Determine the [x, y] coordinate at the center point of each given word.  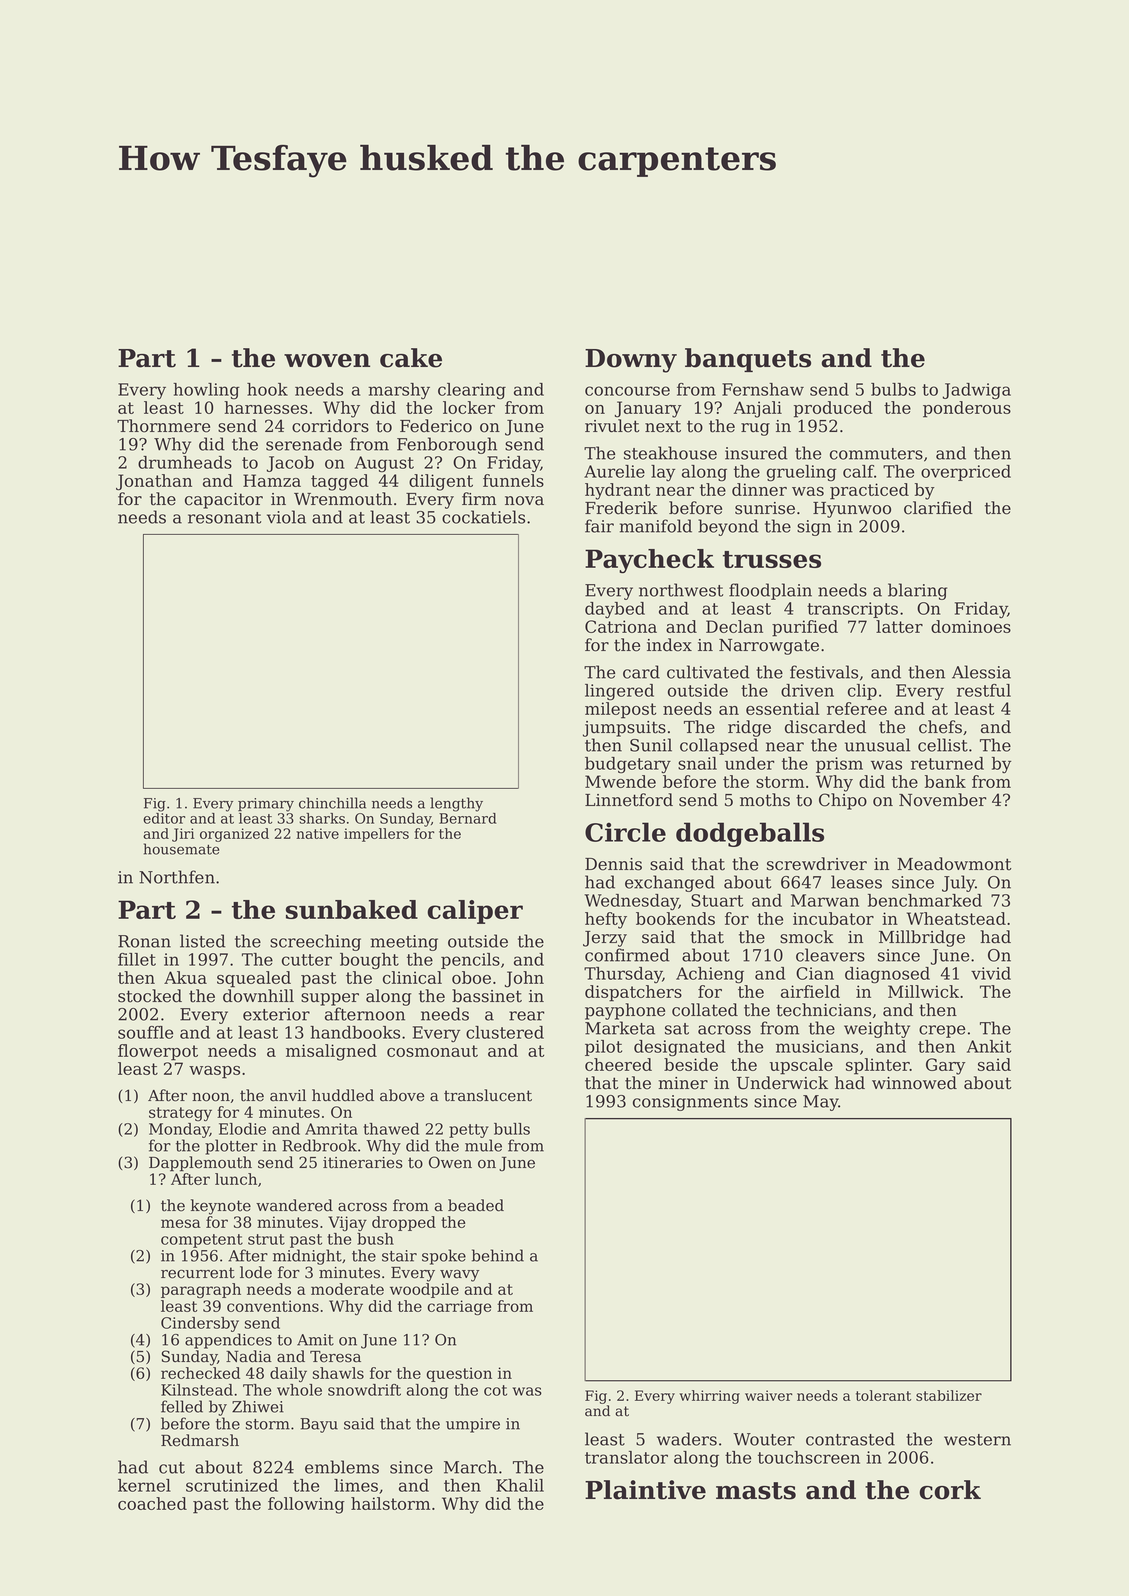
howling [206, 391]
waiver [769, 1395]
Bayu [319, 1425]
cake [411, 358]
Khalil [520, 1485]
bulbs [893, 389]
